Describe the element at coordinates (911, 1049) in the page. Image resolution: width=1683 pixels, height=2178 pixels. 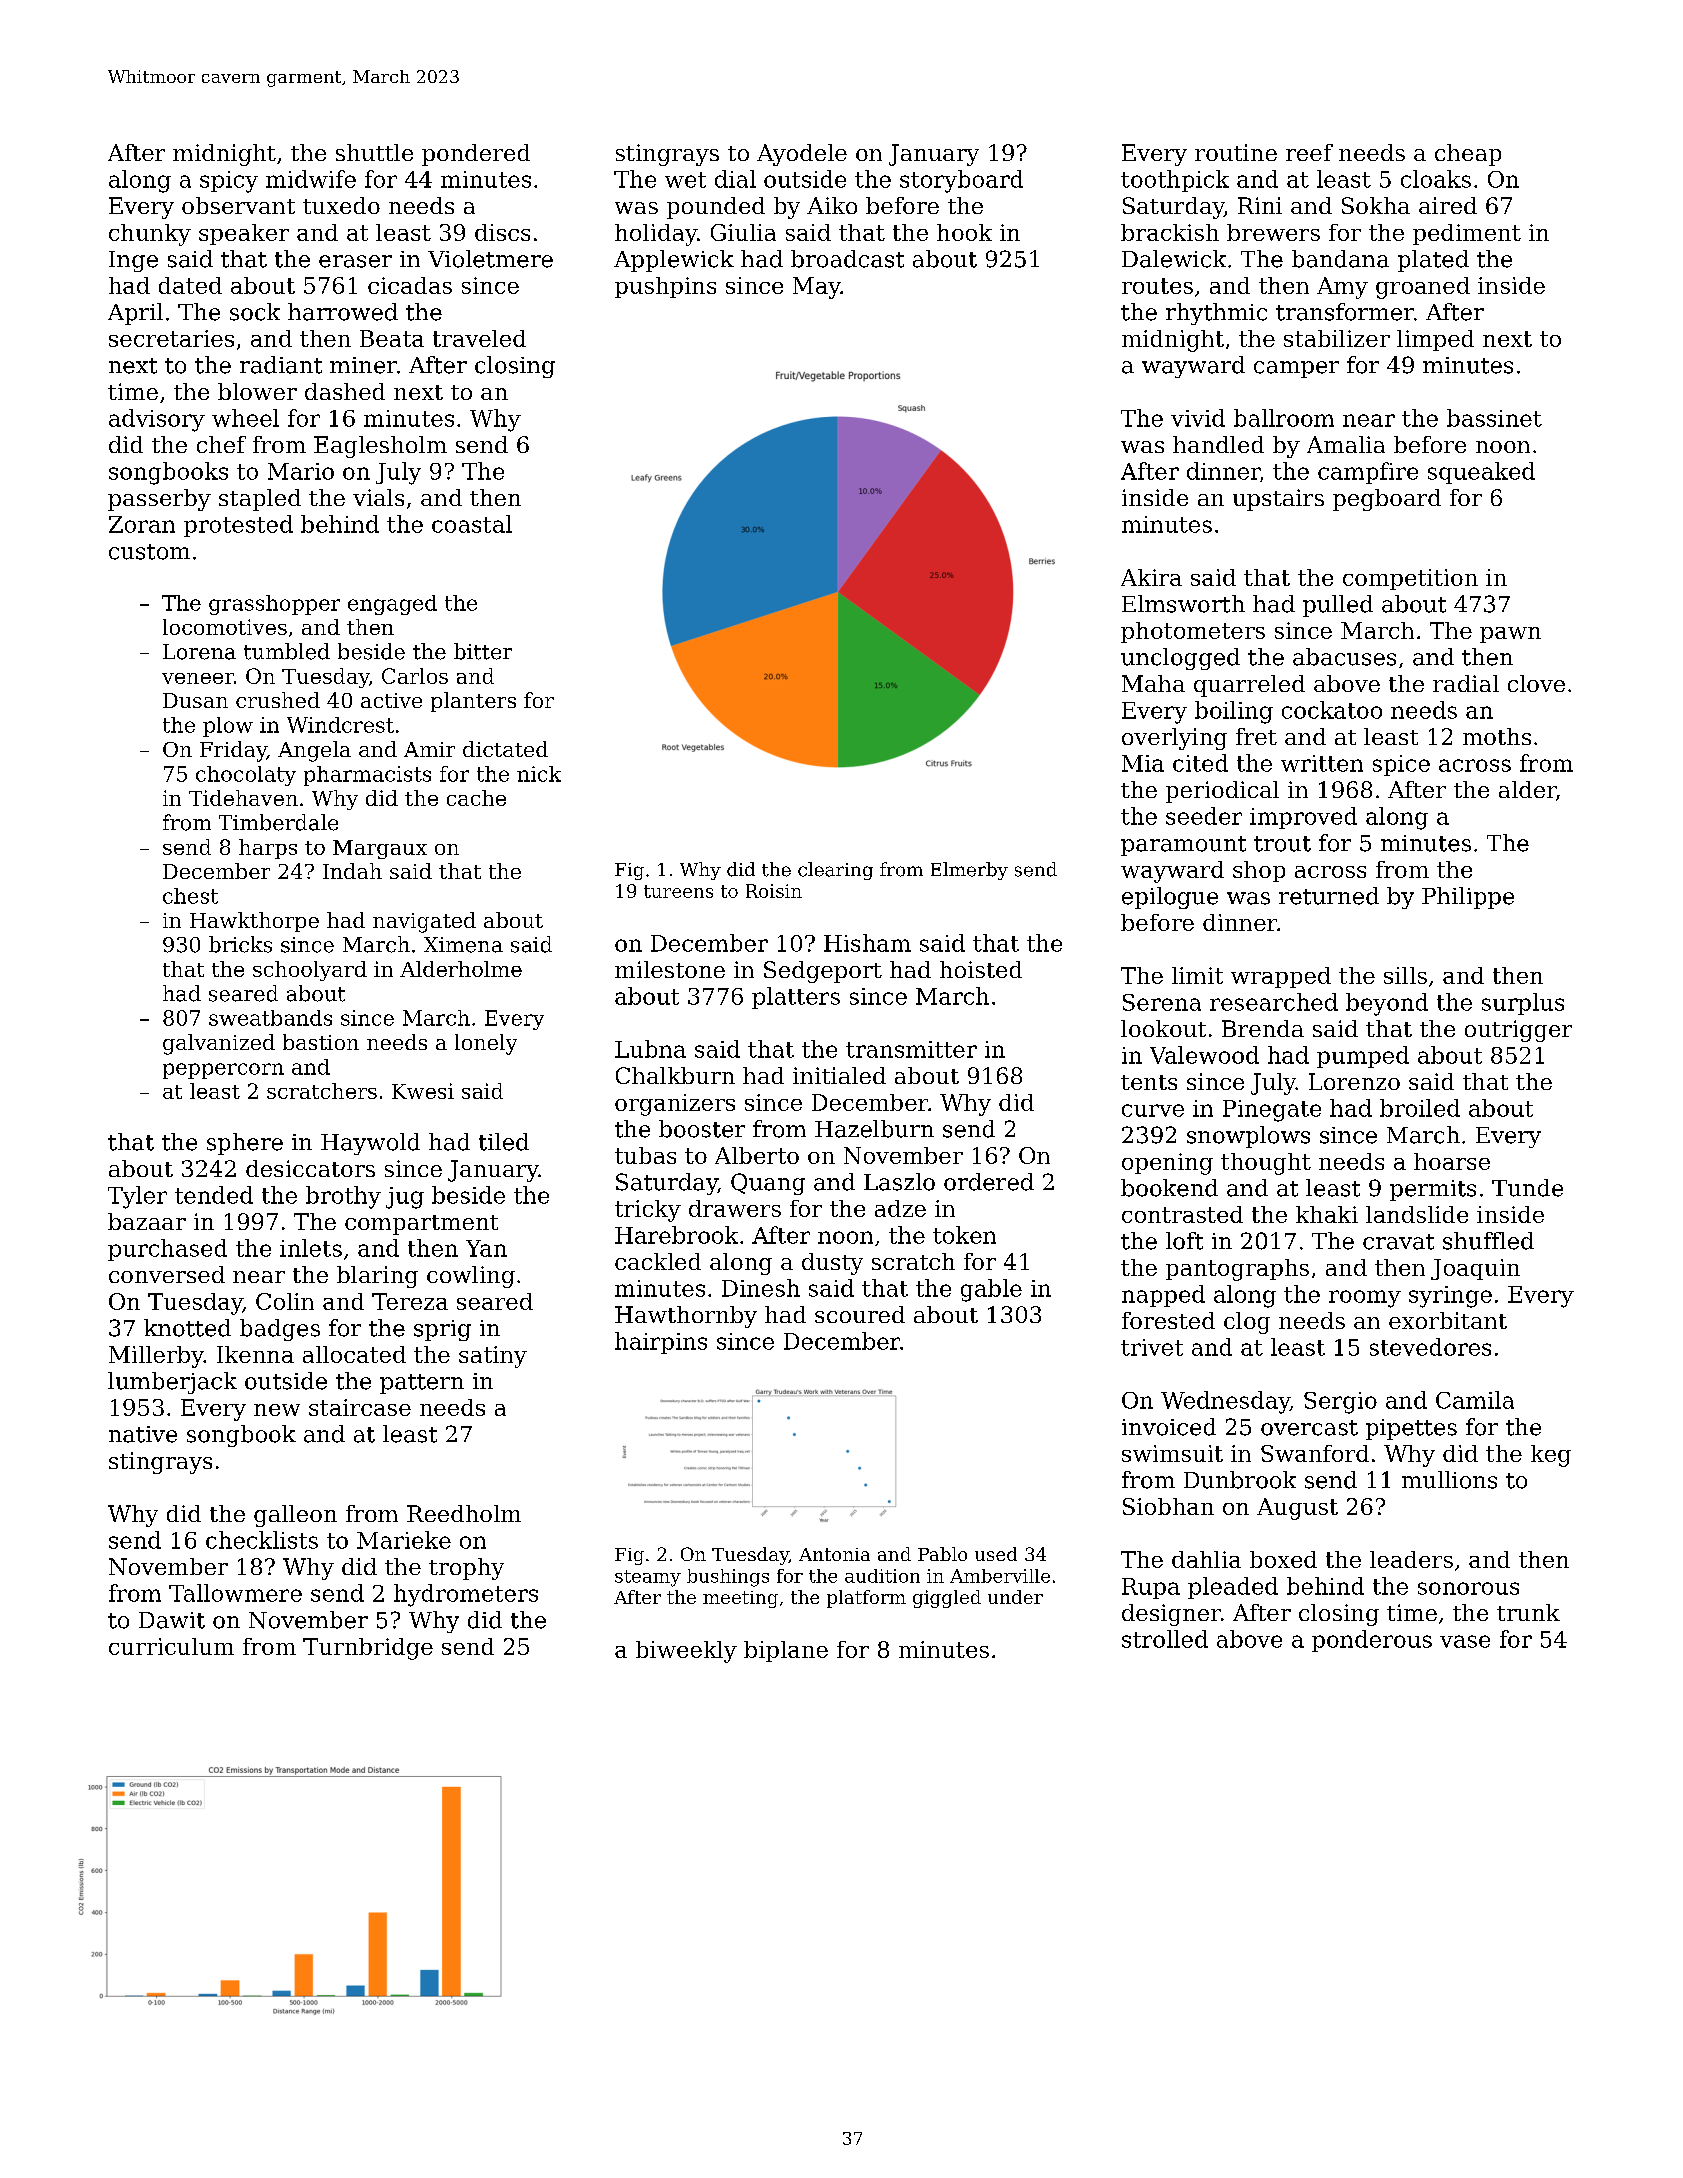
I see `transmitter` at that location.
